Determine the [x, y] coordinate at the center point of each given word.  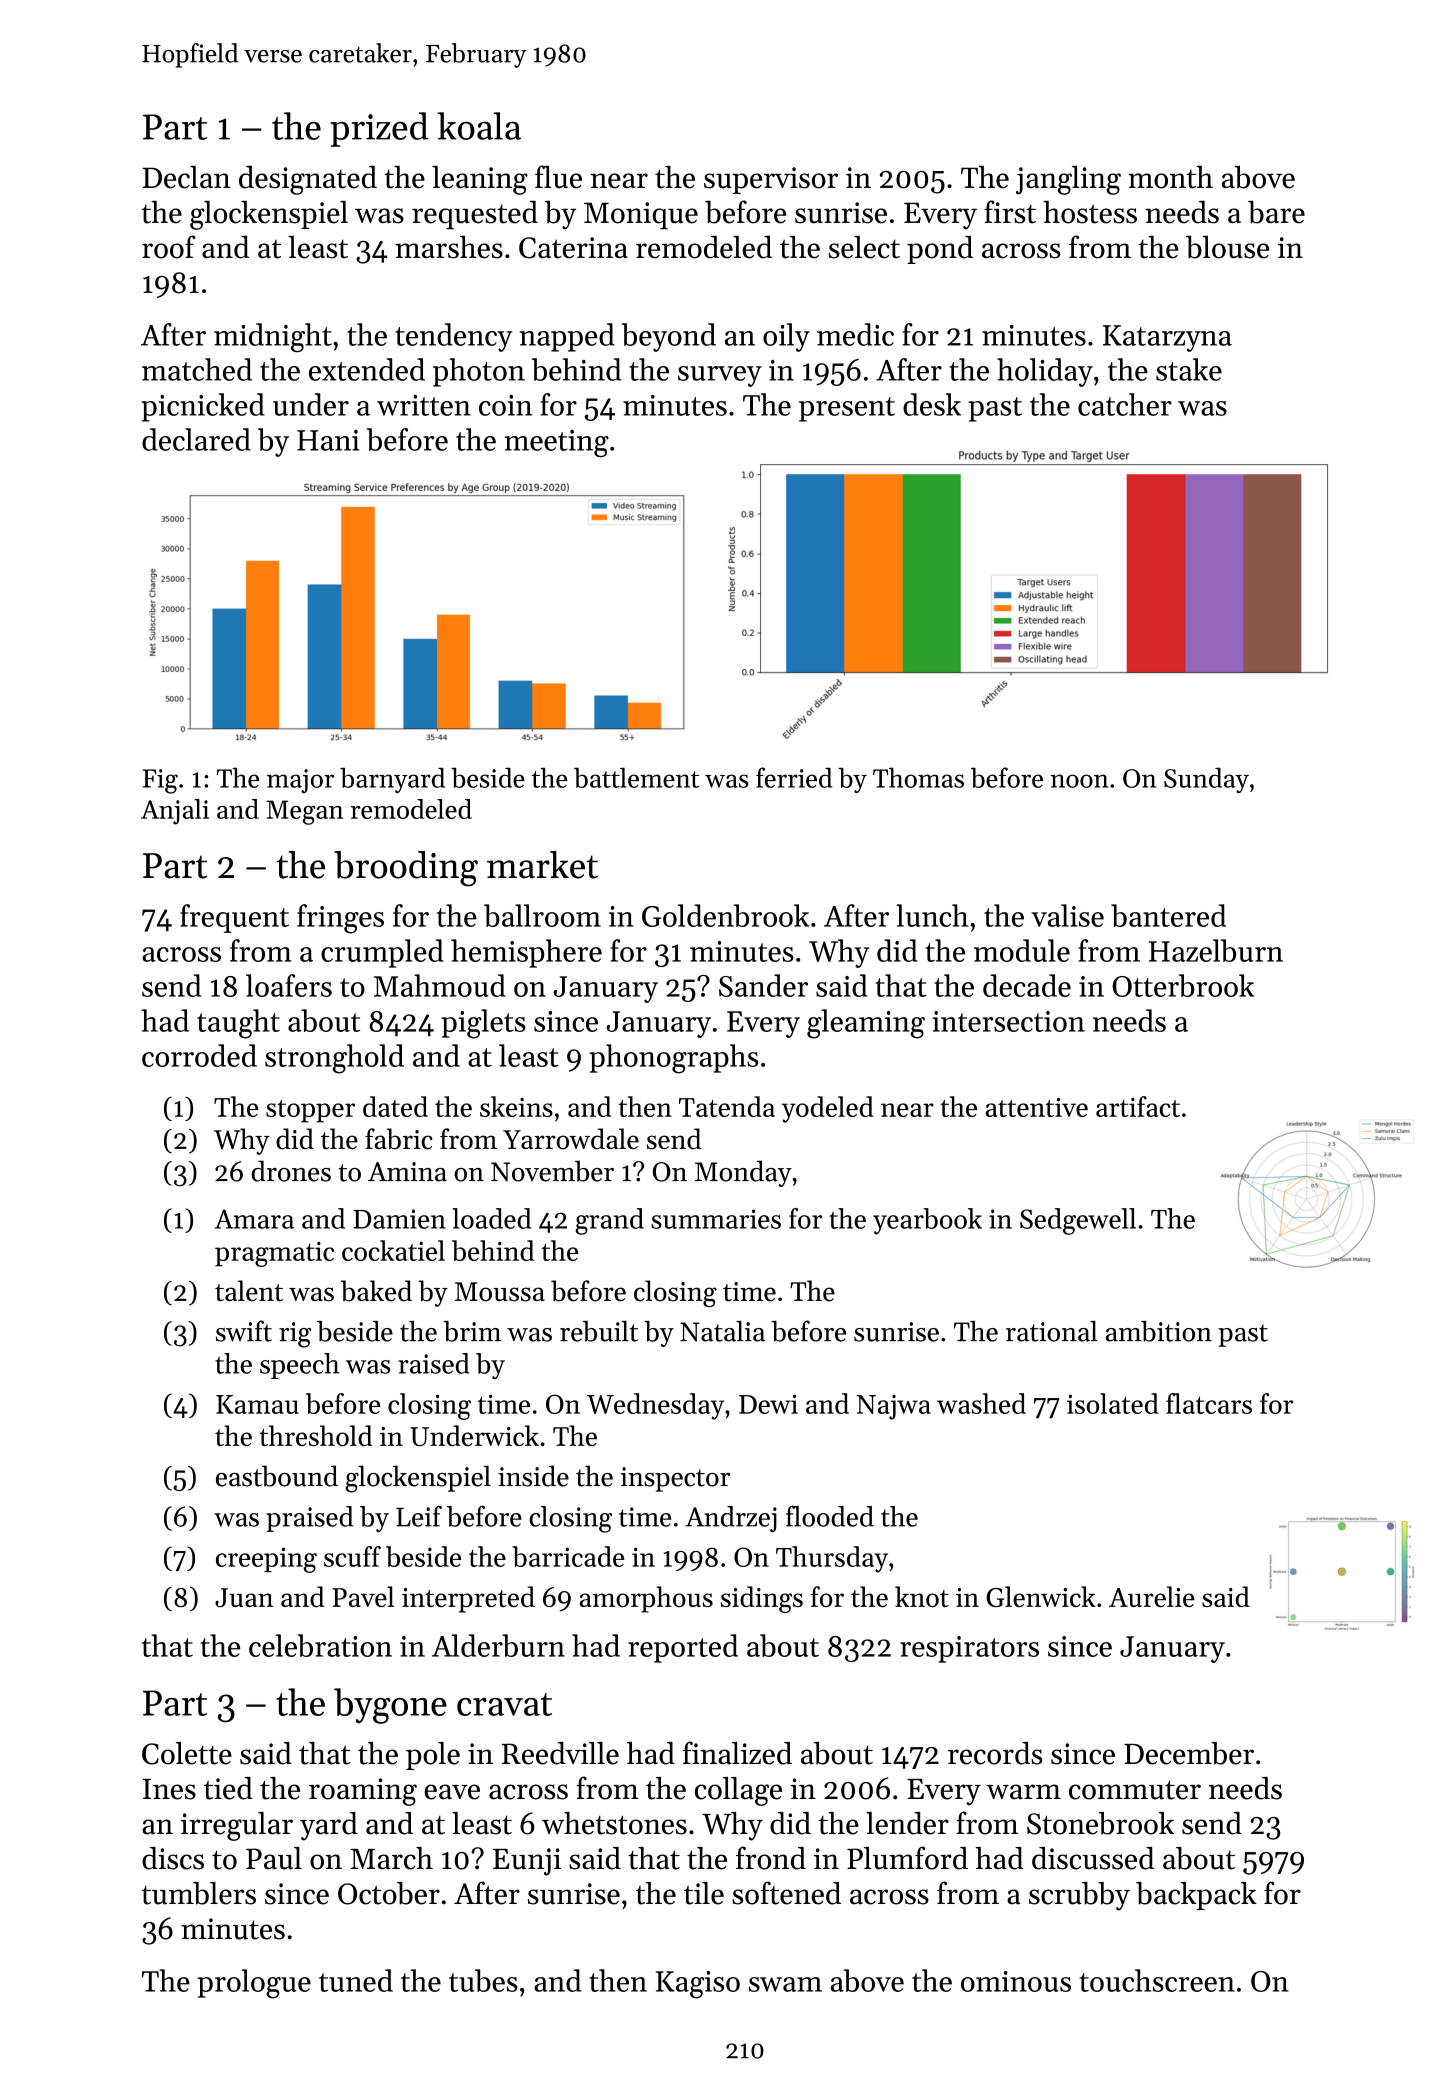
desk [932, 404]
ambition [1159, 1331]
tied [228, 1788]
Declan [186, 177]
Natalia [722, 1331]
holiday [1045, 372]
